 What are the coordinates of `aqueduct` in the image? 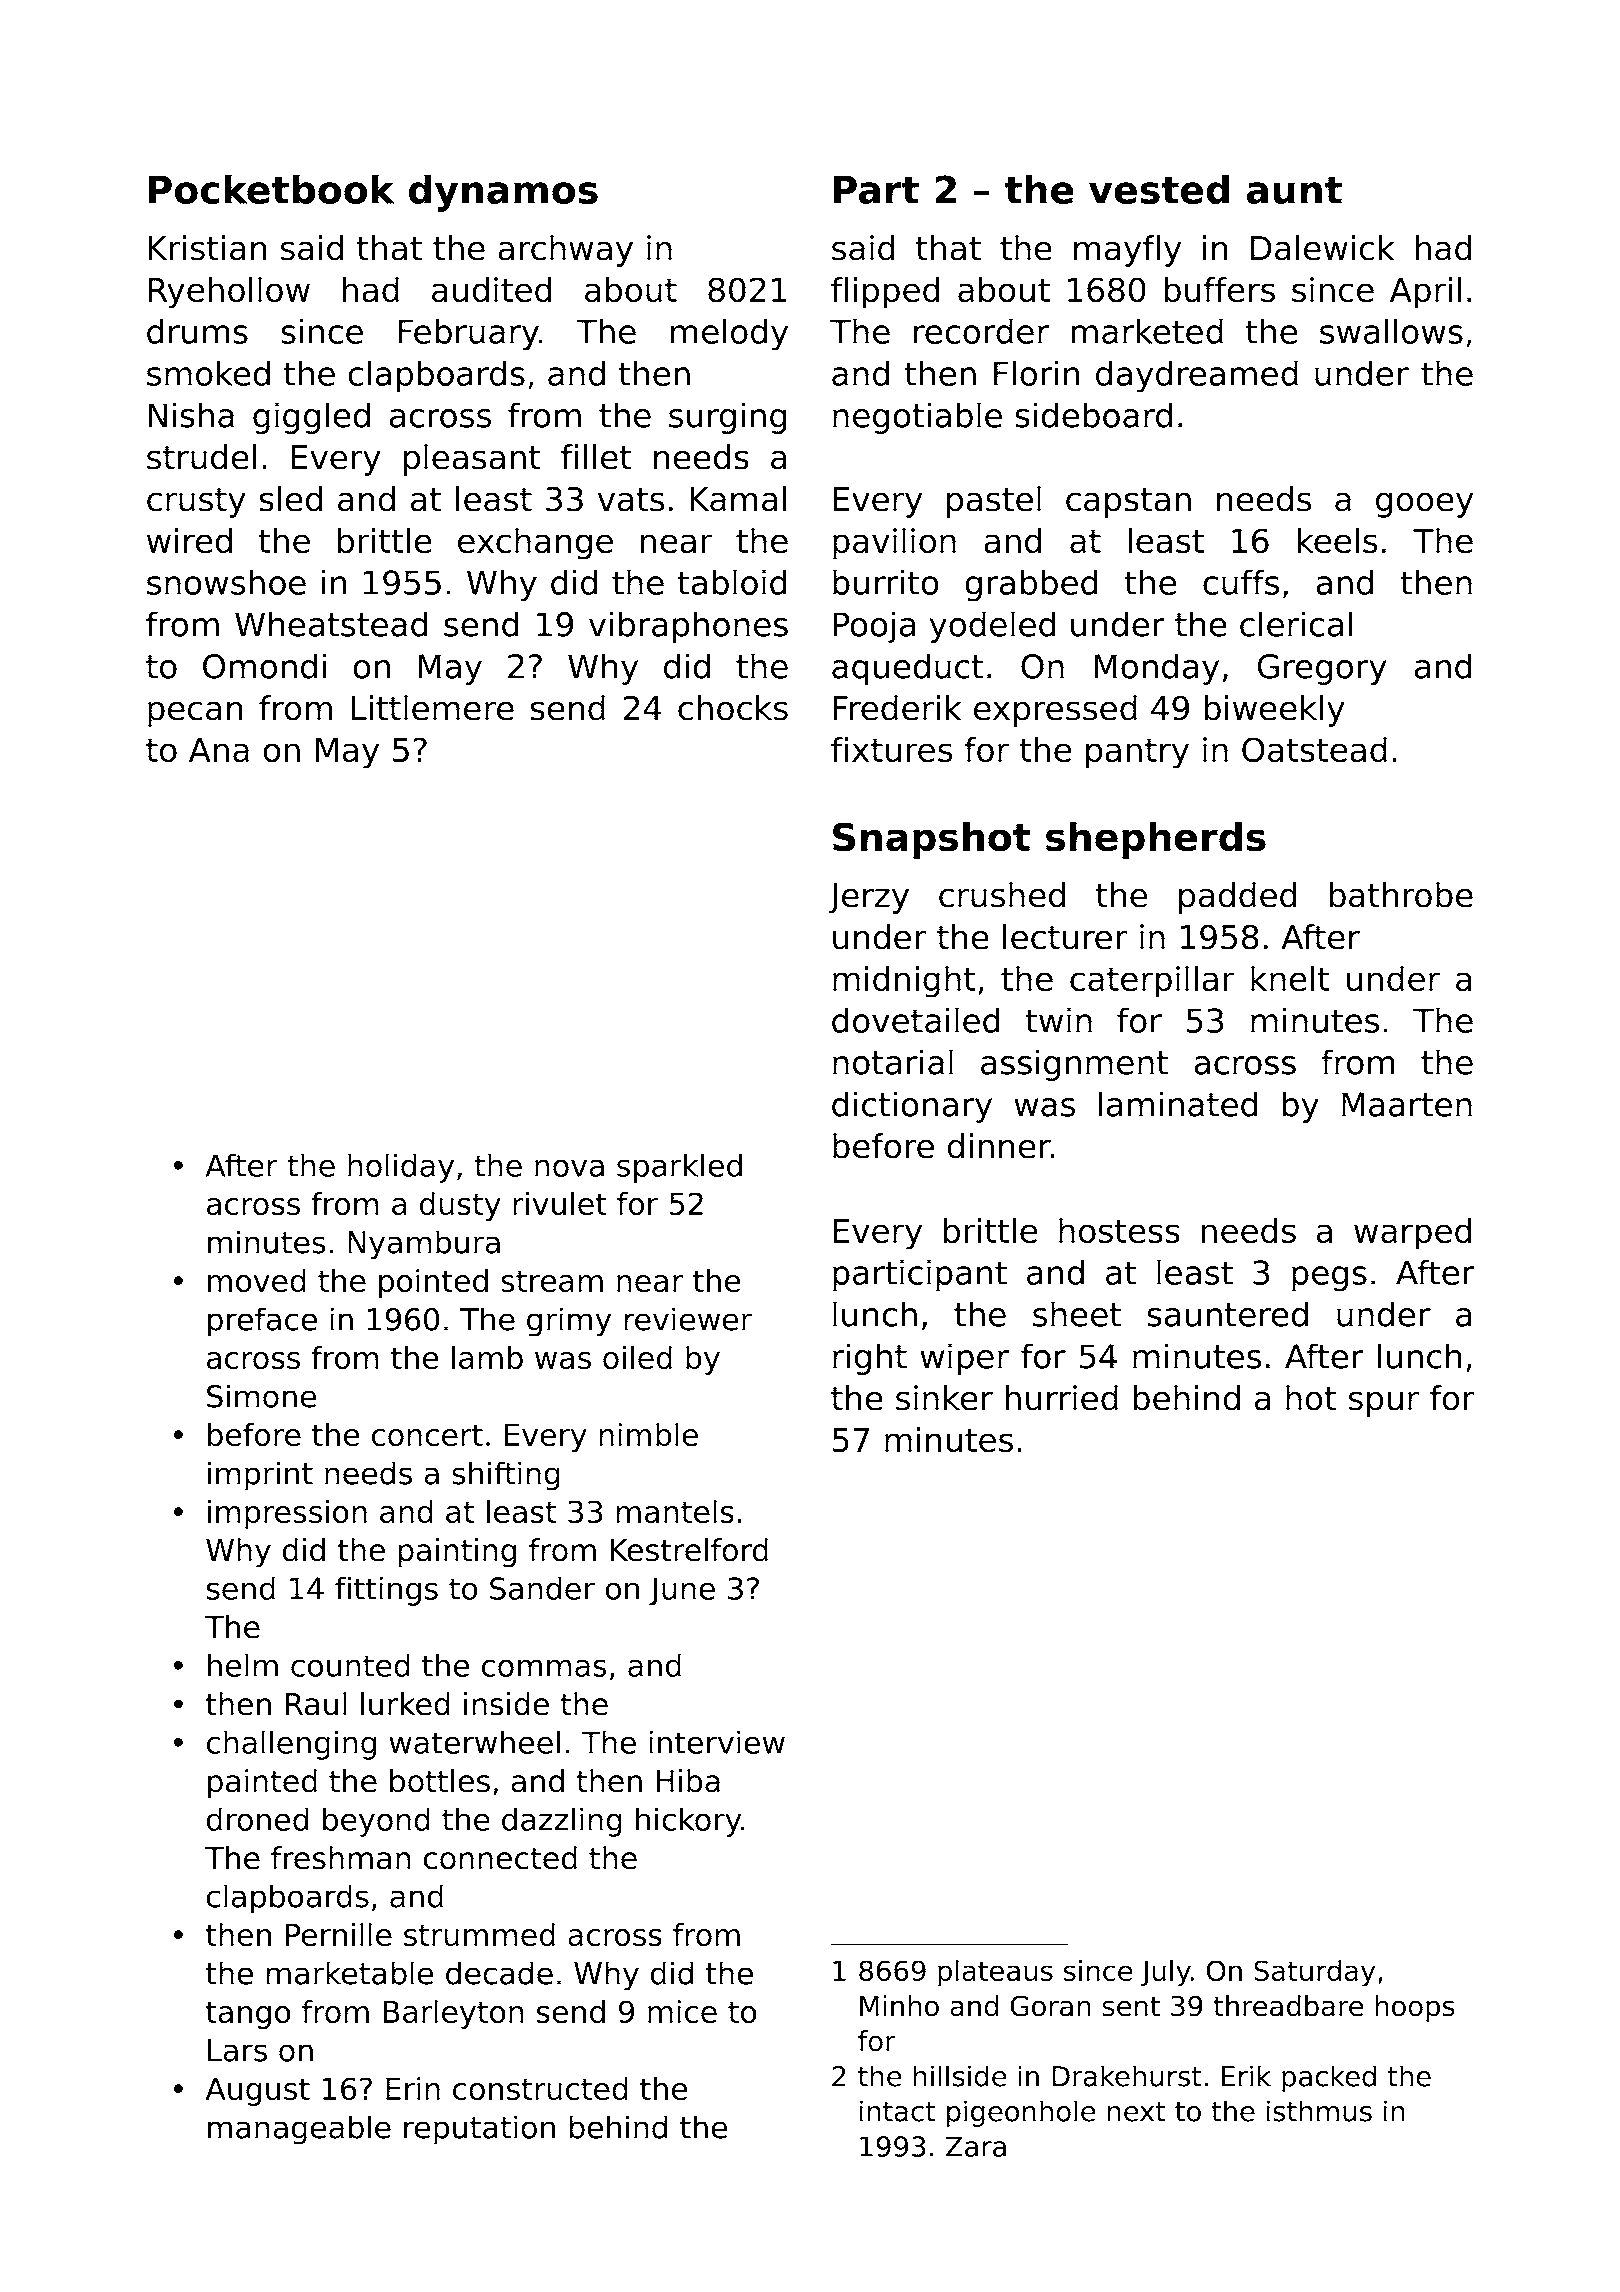 It's located at (908, 669).
